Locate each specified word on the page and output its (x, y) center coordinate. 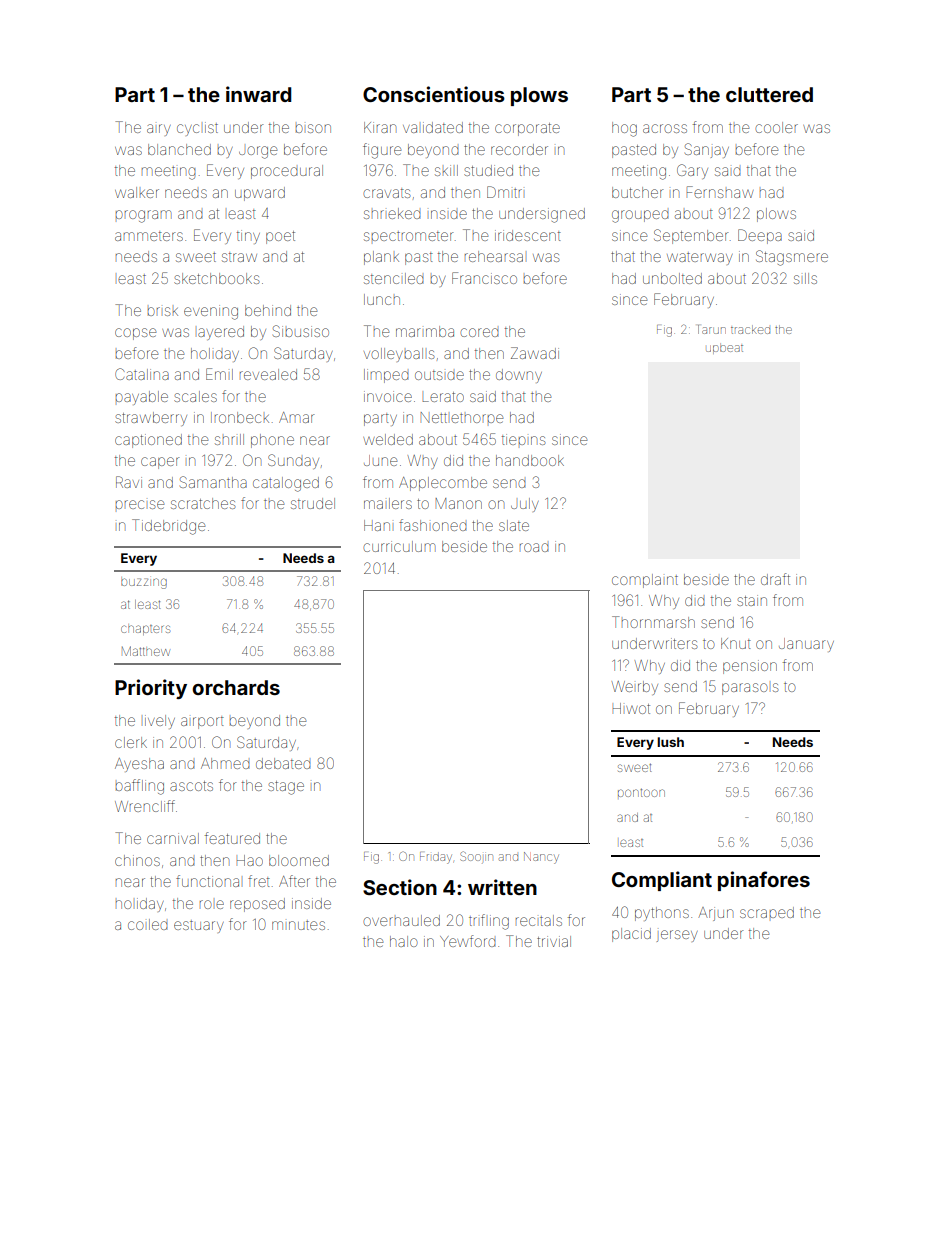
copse (135, 334)
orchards (236, 687)
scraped (767, 912)
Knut (736, 643)
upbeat (724, 348)
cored (479, 332)
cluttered (769, 94)
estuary (199, 926)
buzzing (144, 583)
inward (258, 94)
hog (624, 129)
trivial (554, 941)
